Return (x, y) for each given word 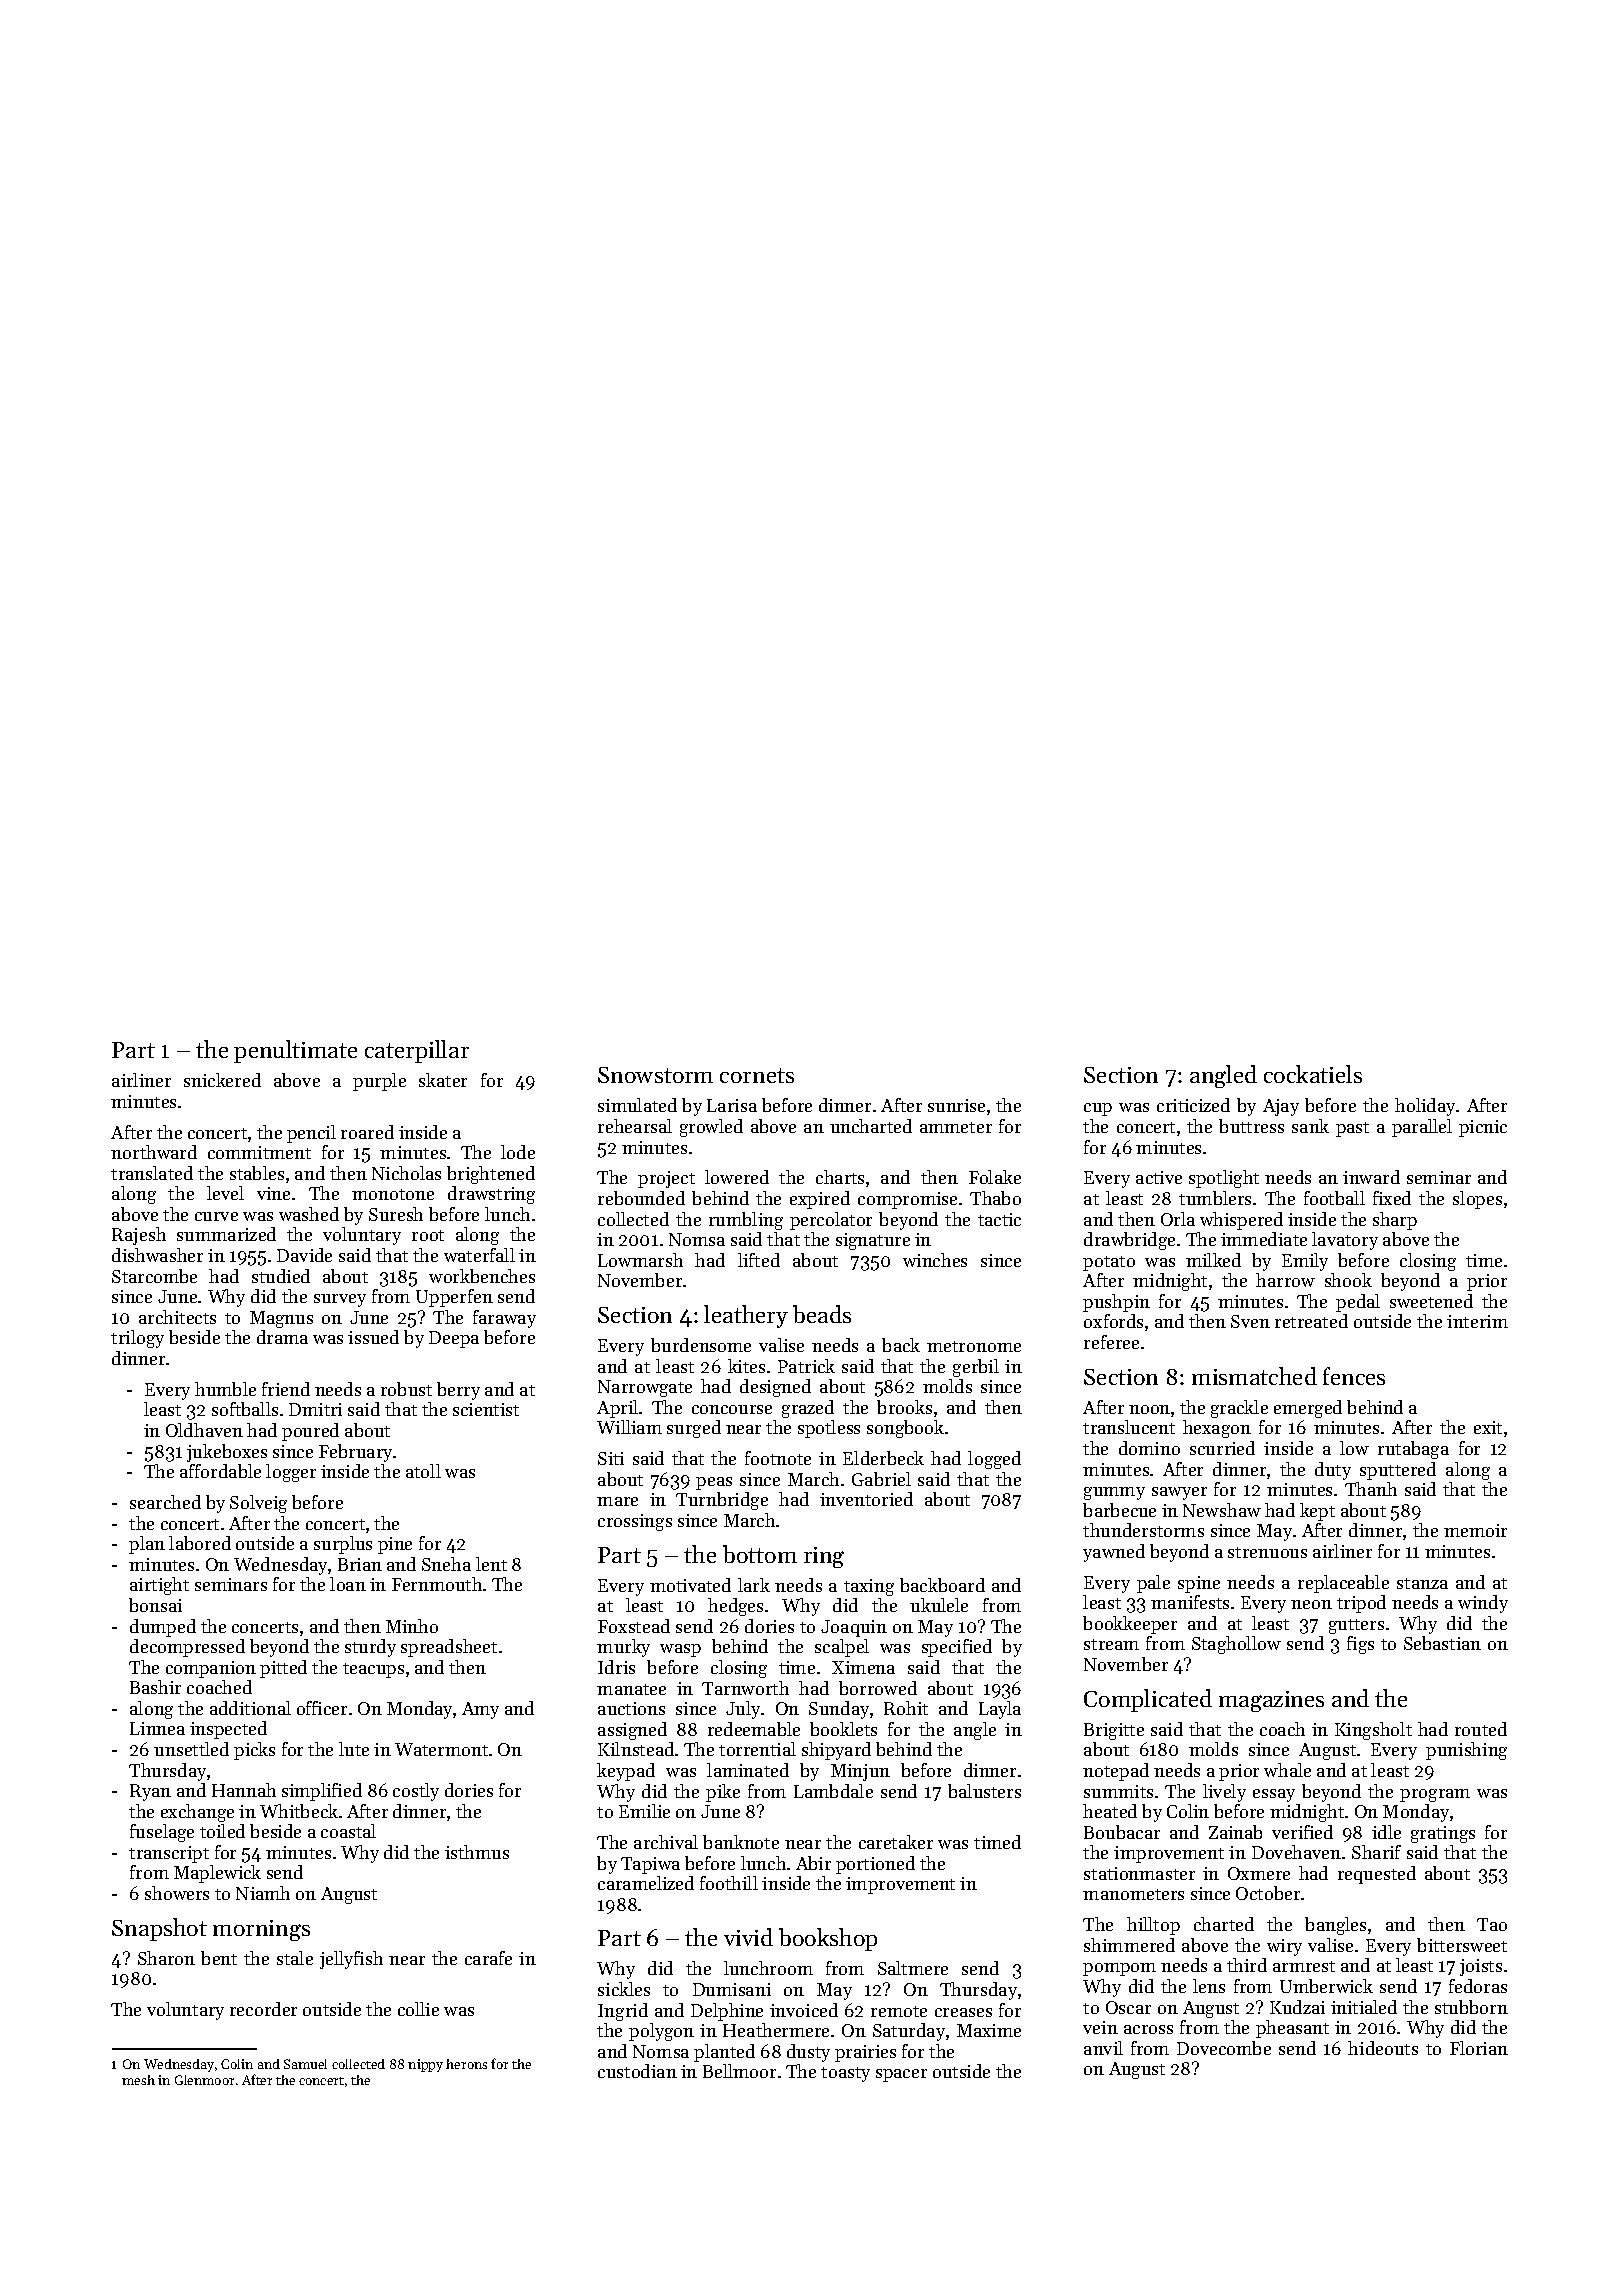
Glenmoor (204, 2080)
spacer (901, 2075)
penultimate (295, 1051)
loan (348, 1584)
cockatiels (1313, 1074)
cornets (757, 1075)
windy (1483, 1604)
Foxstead (634, 1626)
